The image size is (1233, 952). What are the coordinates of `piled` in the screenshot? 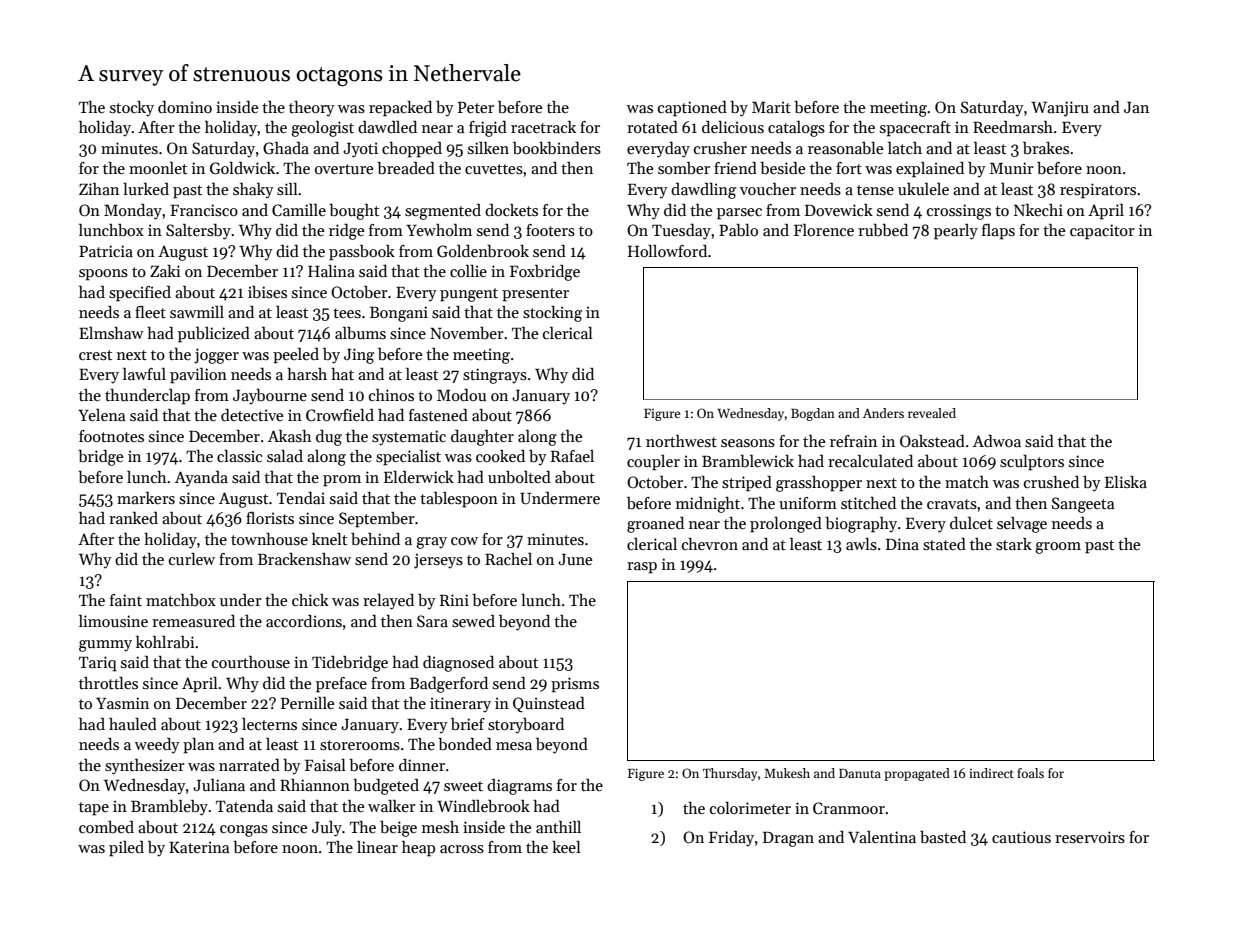 It's located at (126, 849).
